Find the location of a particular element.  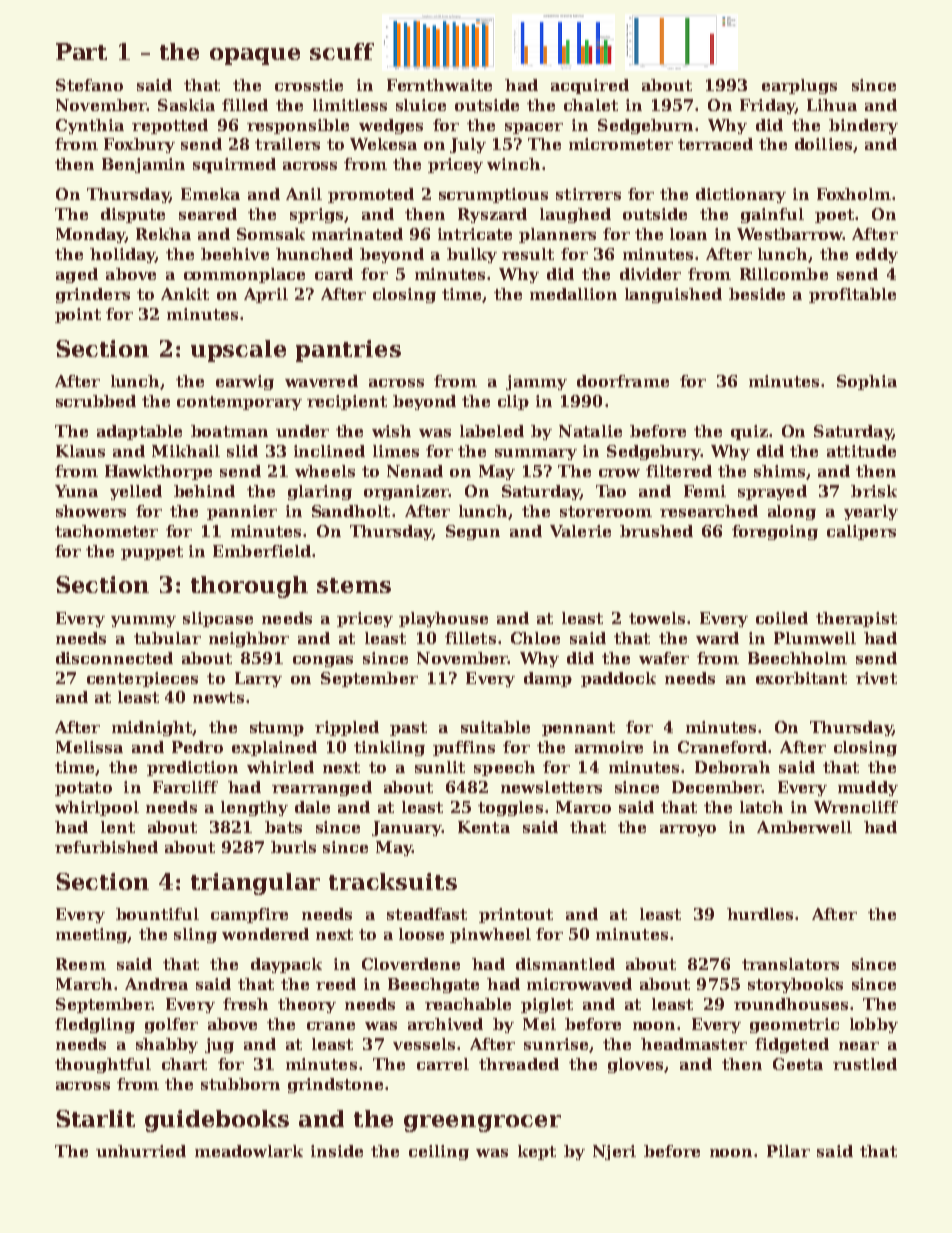

brisk is located at coordinates (874, 491).
